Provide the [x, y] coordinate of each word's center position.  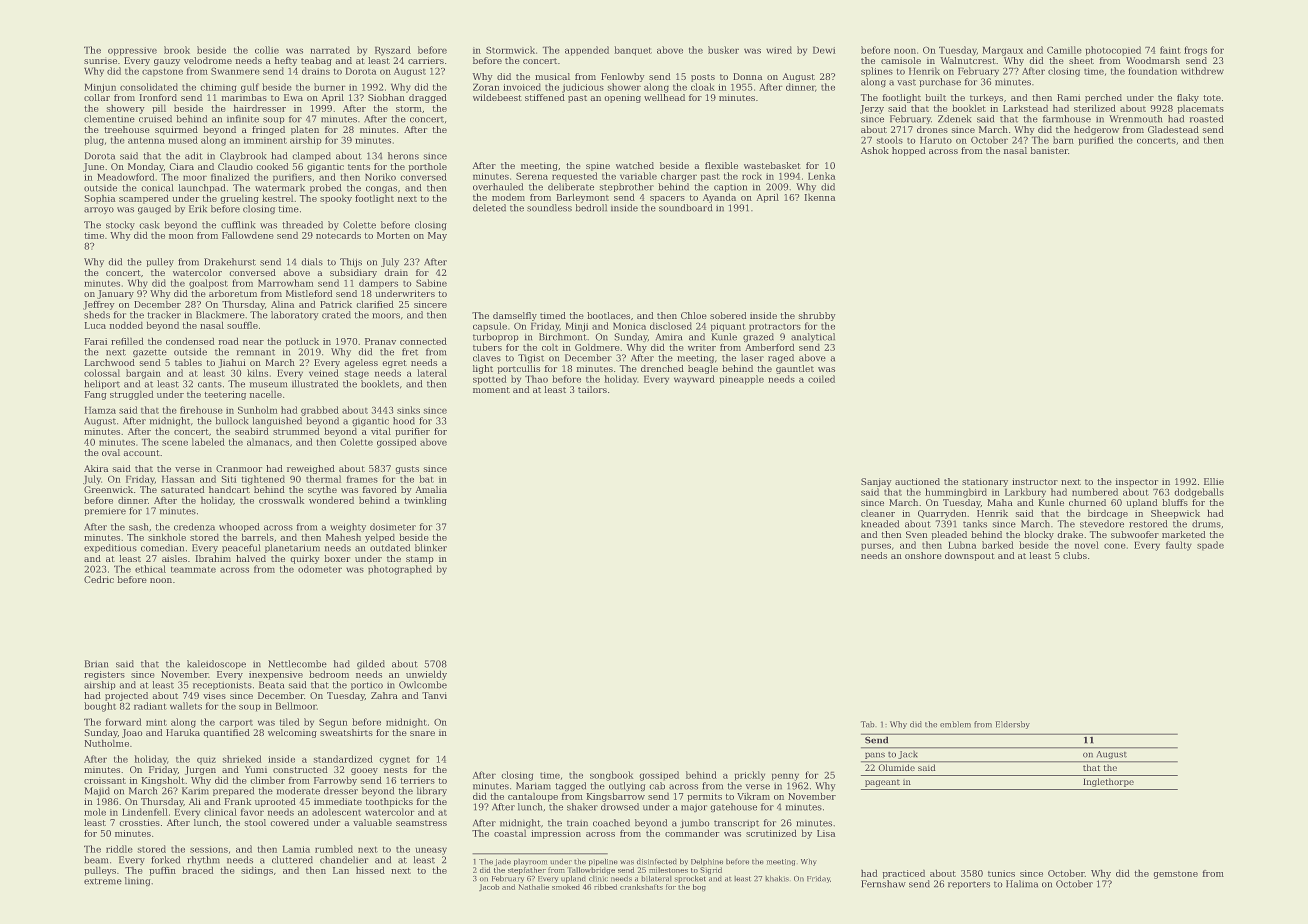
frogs [1195, 51]
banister [1049, 150]
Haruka [183, 732]
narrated [330, 50]
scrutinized [771, 833]
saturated [183, 489]
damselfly [515, 316]
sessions [209, 849]
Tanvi [434, 695]
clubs [1075, 555]
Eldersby [1012, 725]
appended [587, 51]
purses [876, 547]
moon [181, 236]
